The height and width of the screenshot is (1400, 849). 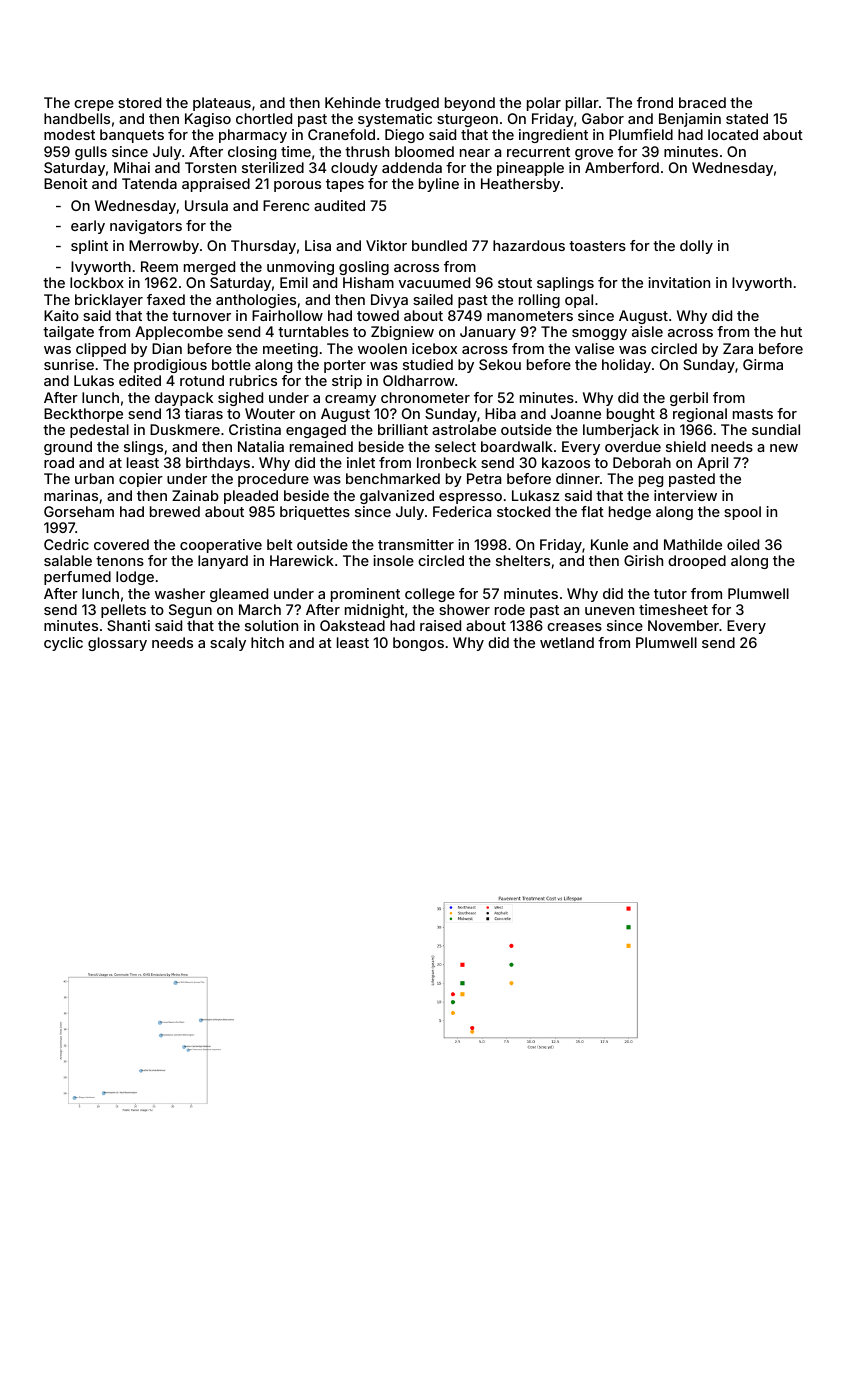 What do you see at coordinates (642, 462) in the screenshot?
I see `Deborah` at bounding box center [642, 462].
